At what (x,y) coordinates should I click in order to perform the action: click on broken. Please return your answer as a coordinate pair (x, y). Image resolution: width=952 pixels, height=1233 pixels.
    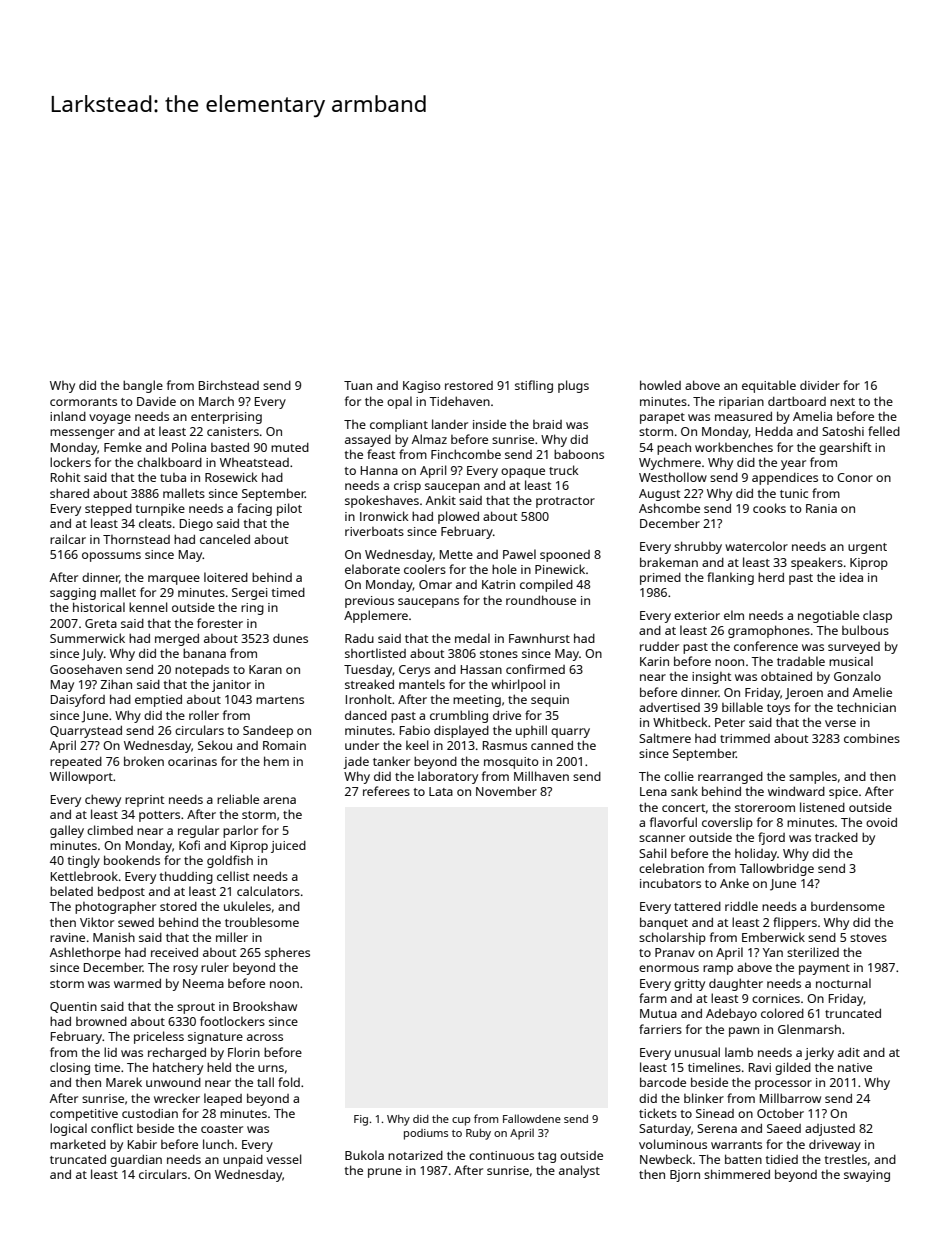
    Looking at the image, I should click on (144, 761).
